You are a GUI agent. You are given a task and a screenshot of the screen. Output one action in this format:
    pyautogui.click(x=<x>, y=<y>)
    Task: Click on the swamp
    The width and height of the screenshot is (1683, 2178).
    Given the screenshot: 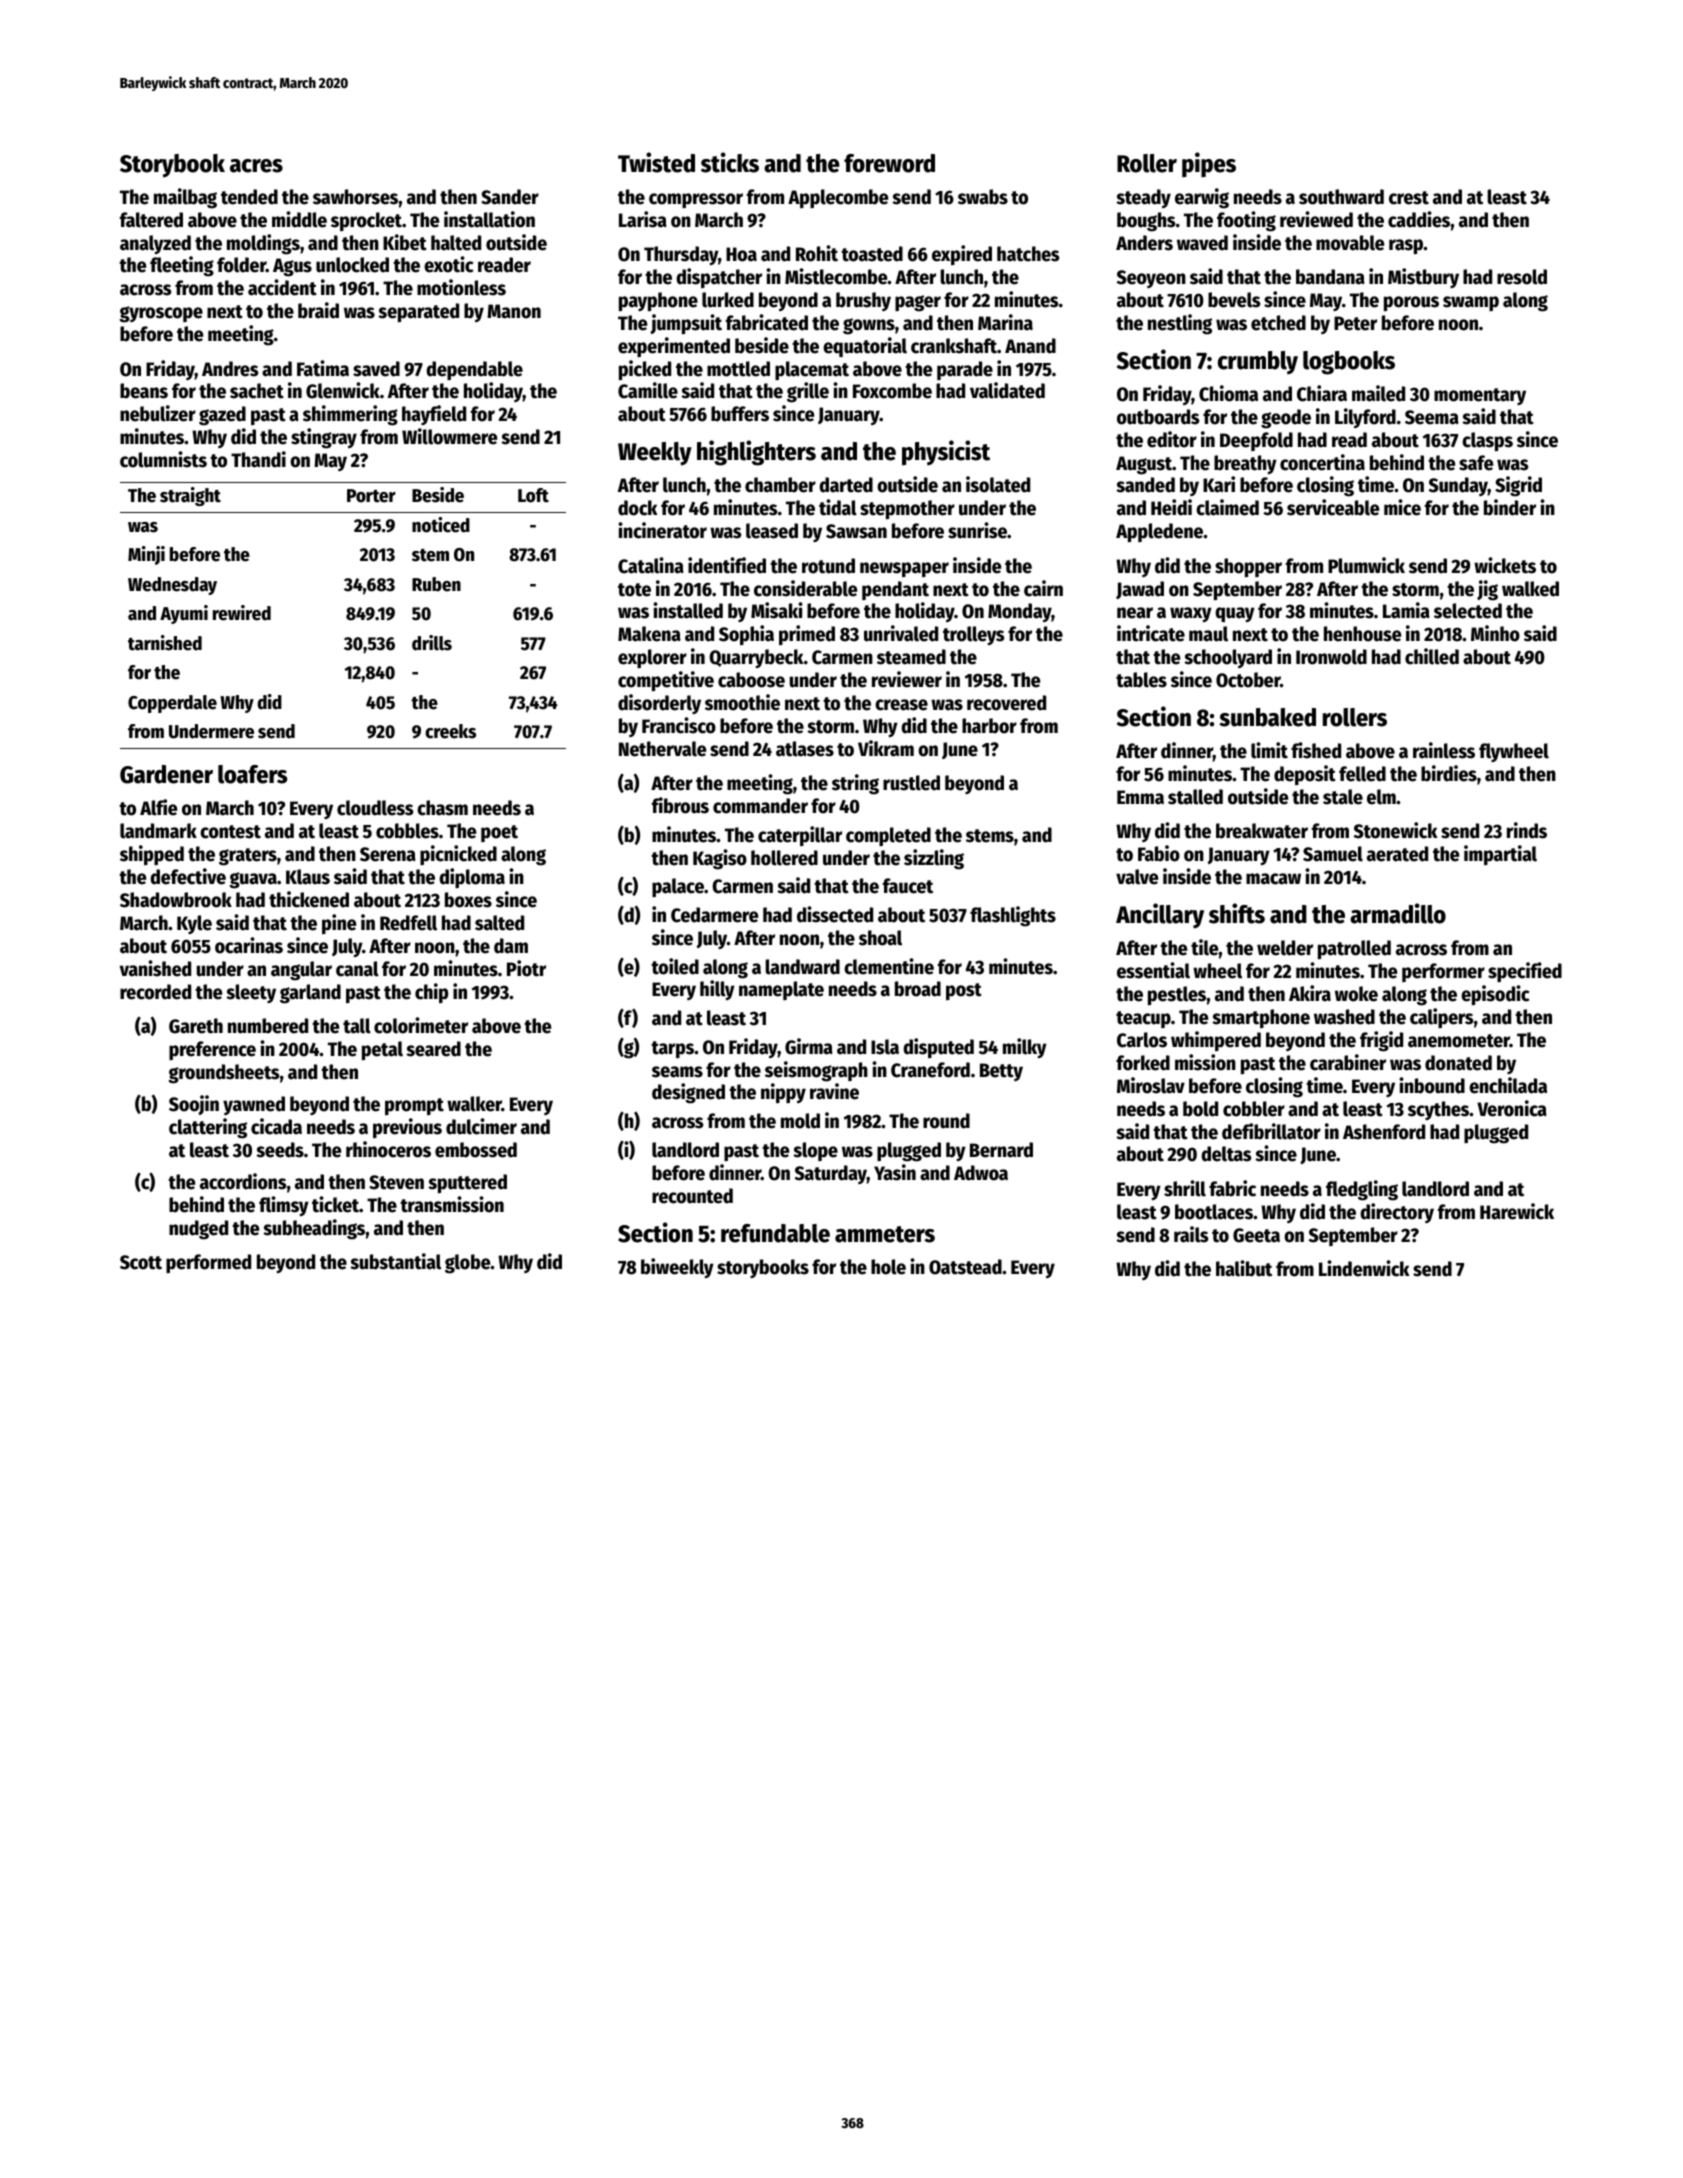 What is the action you would take?
    pyautogui.click(x=1471, y=303)
